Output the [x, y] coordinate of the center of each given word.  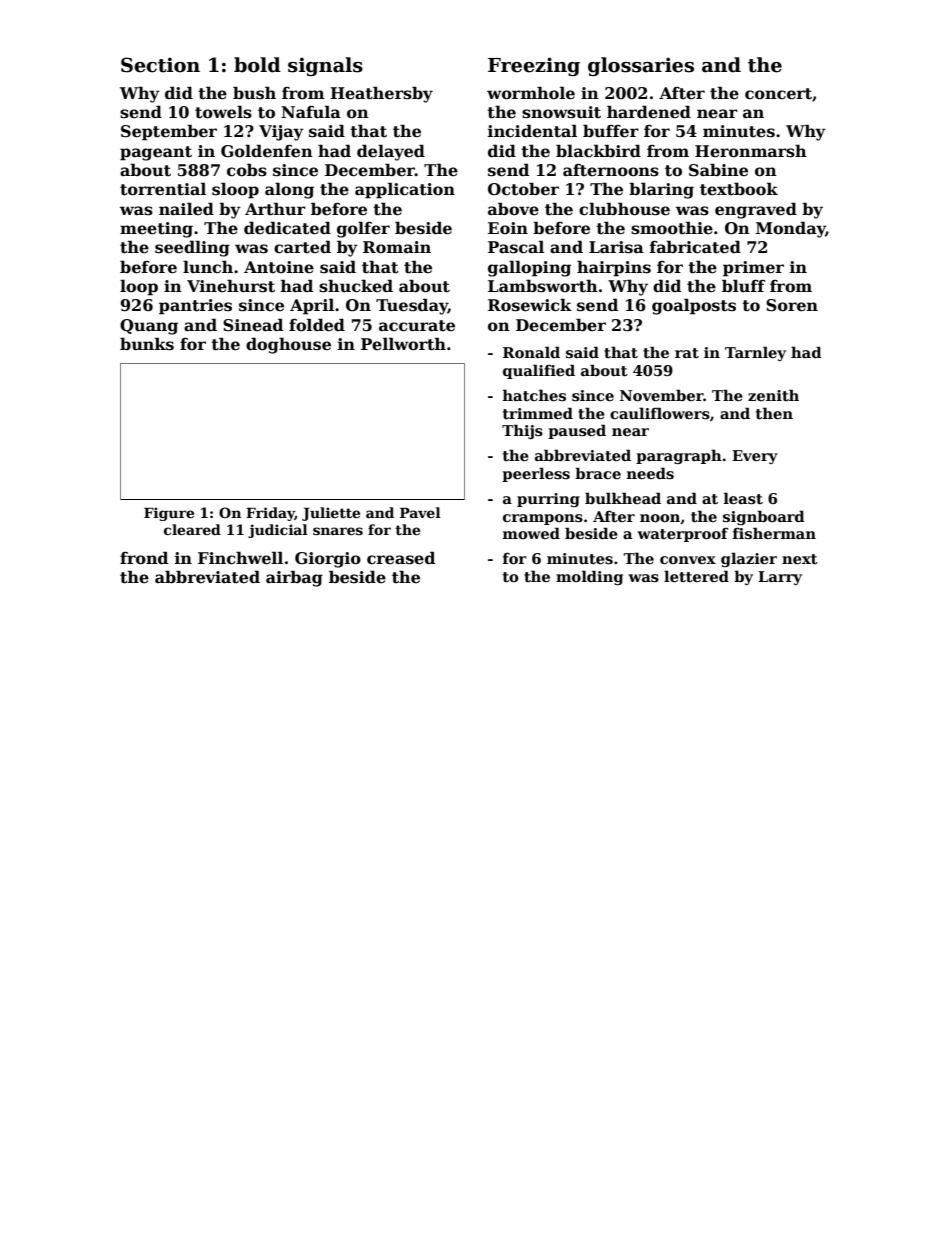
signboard [764, 517]
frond [144, 558]
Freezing [534, 66]
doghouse [288, 345]
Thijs [522, 431]
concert [778, 94]
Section [160, 65]
